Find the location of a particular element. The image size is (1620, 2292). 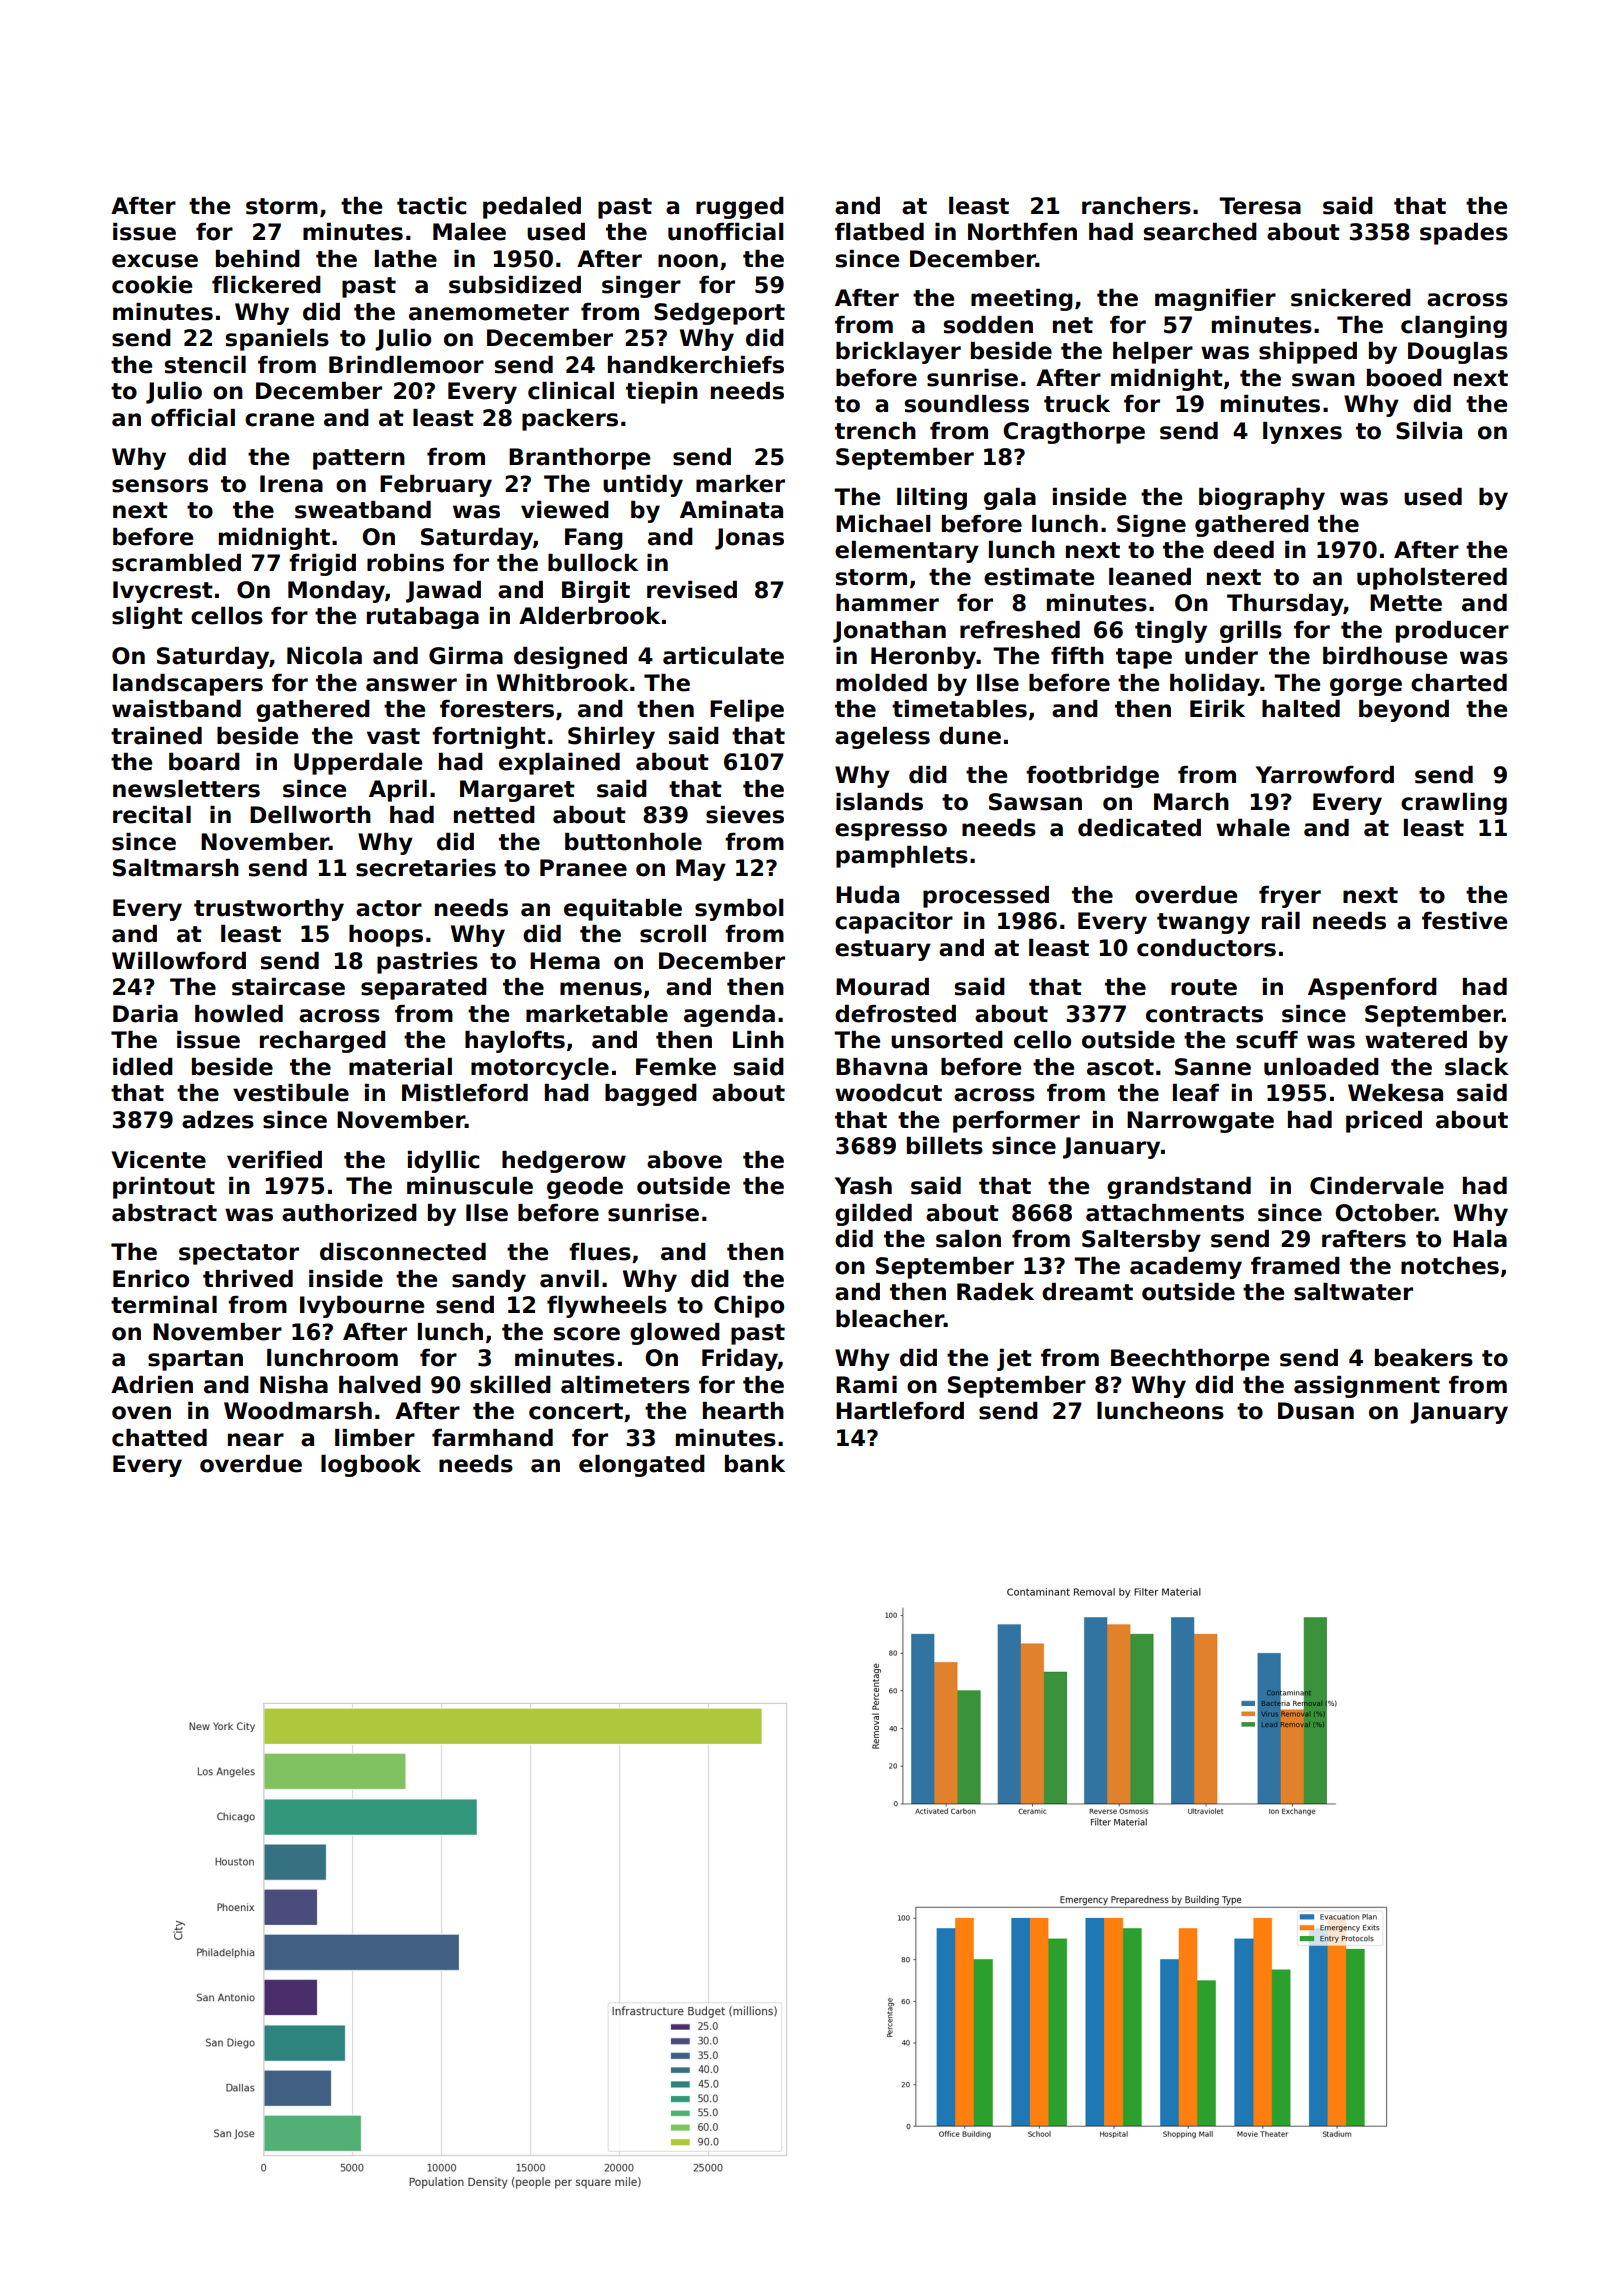

searched is located at coordinates (1200, 232).
